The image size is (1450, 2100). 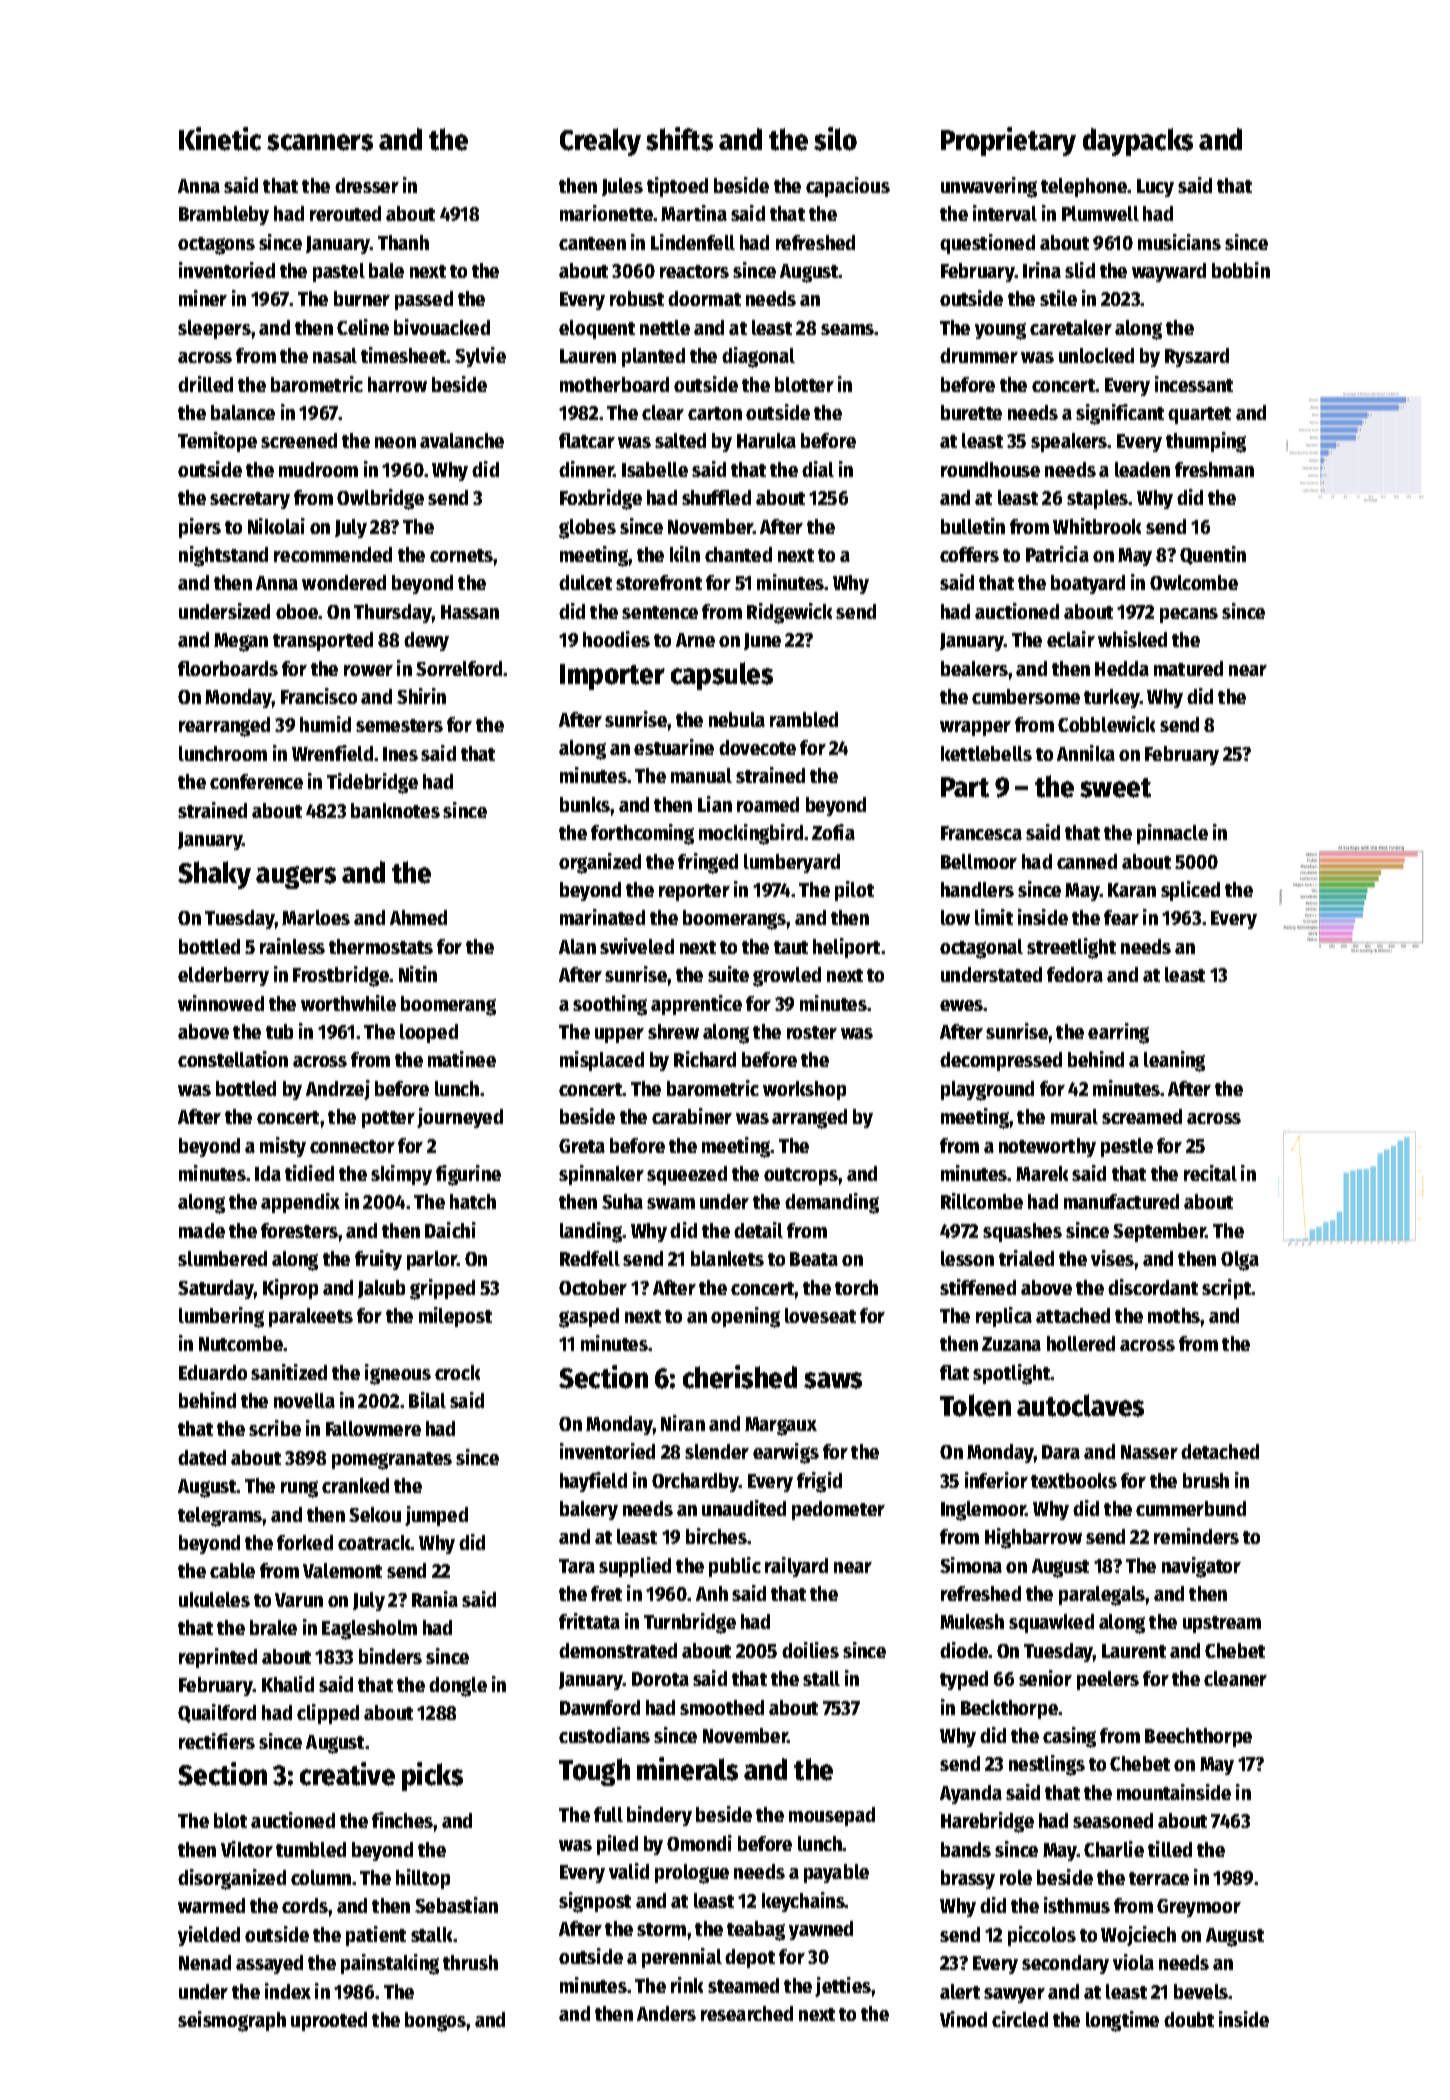 What do you see at coordinates (804, 719) in the image?
I see `rambled` at bounding box center [804, 719].
